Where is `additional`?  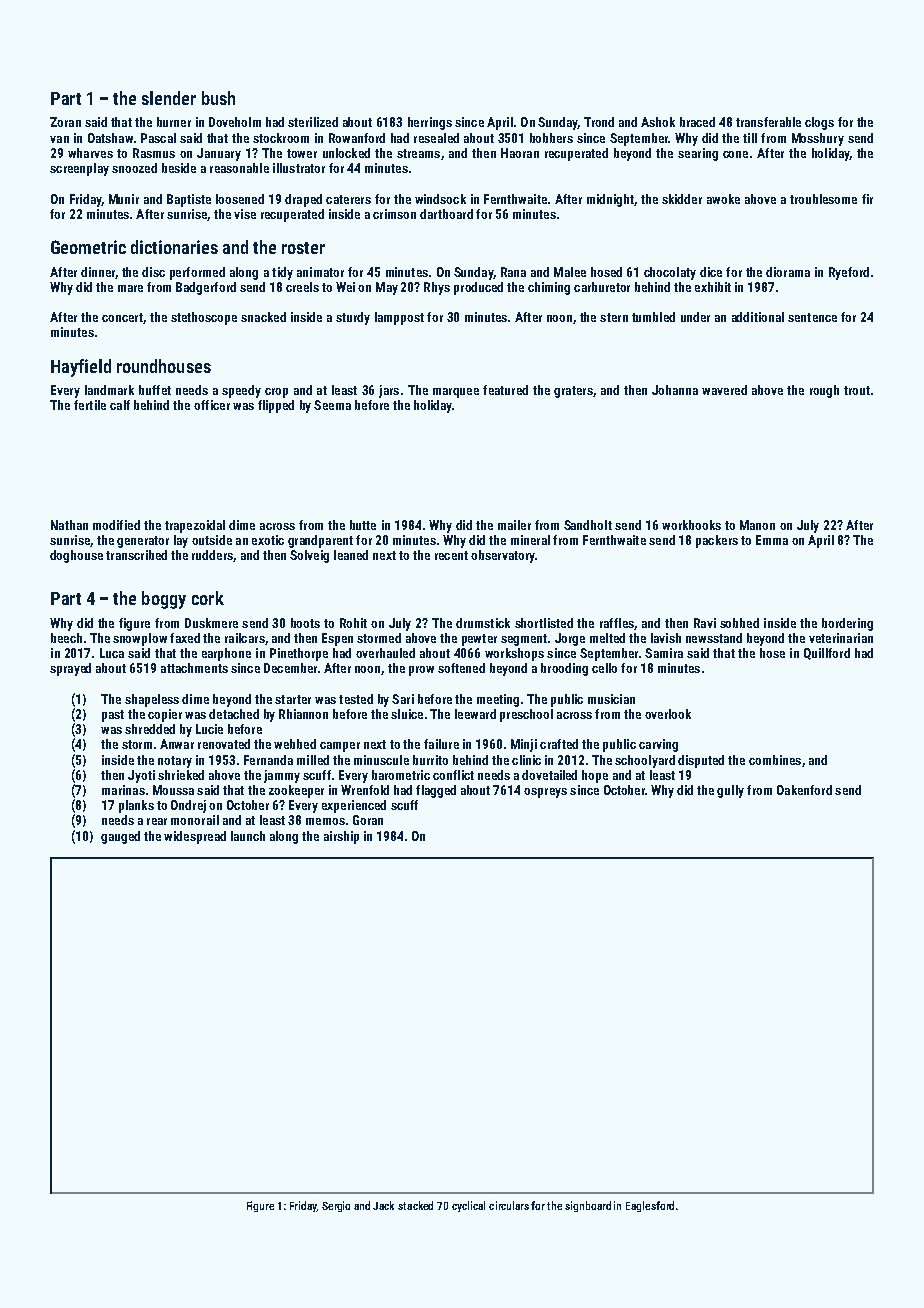
additional is located at coordinates (758, 317).
